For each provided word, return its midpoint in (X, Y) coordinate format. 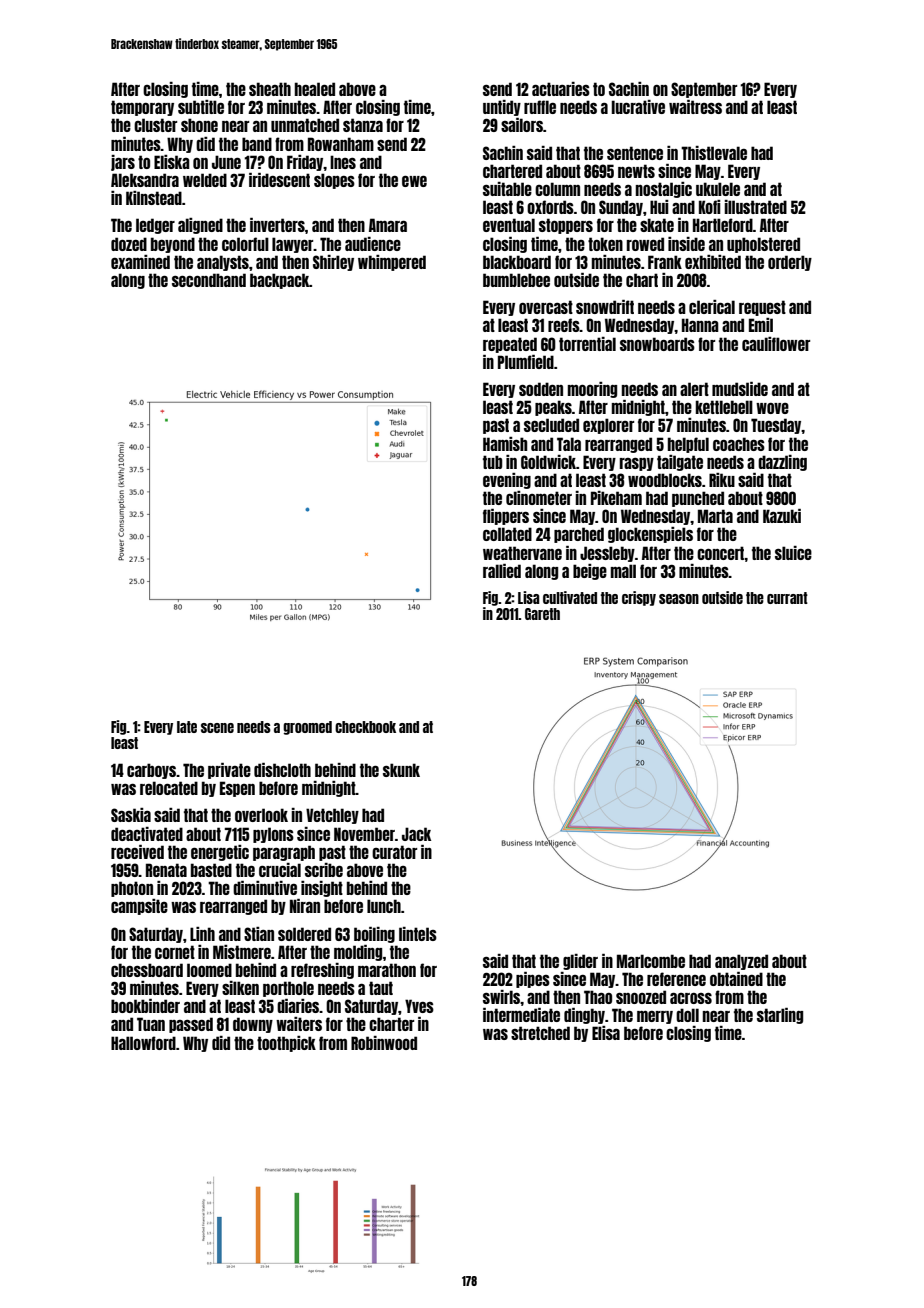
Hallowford (143, 1043)
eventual (509, 225)
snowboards (657, 344)
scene (217, 728)
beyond (173, 245)
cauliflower (776, 344)
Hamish (505, 444)
